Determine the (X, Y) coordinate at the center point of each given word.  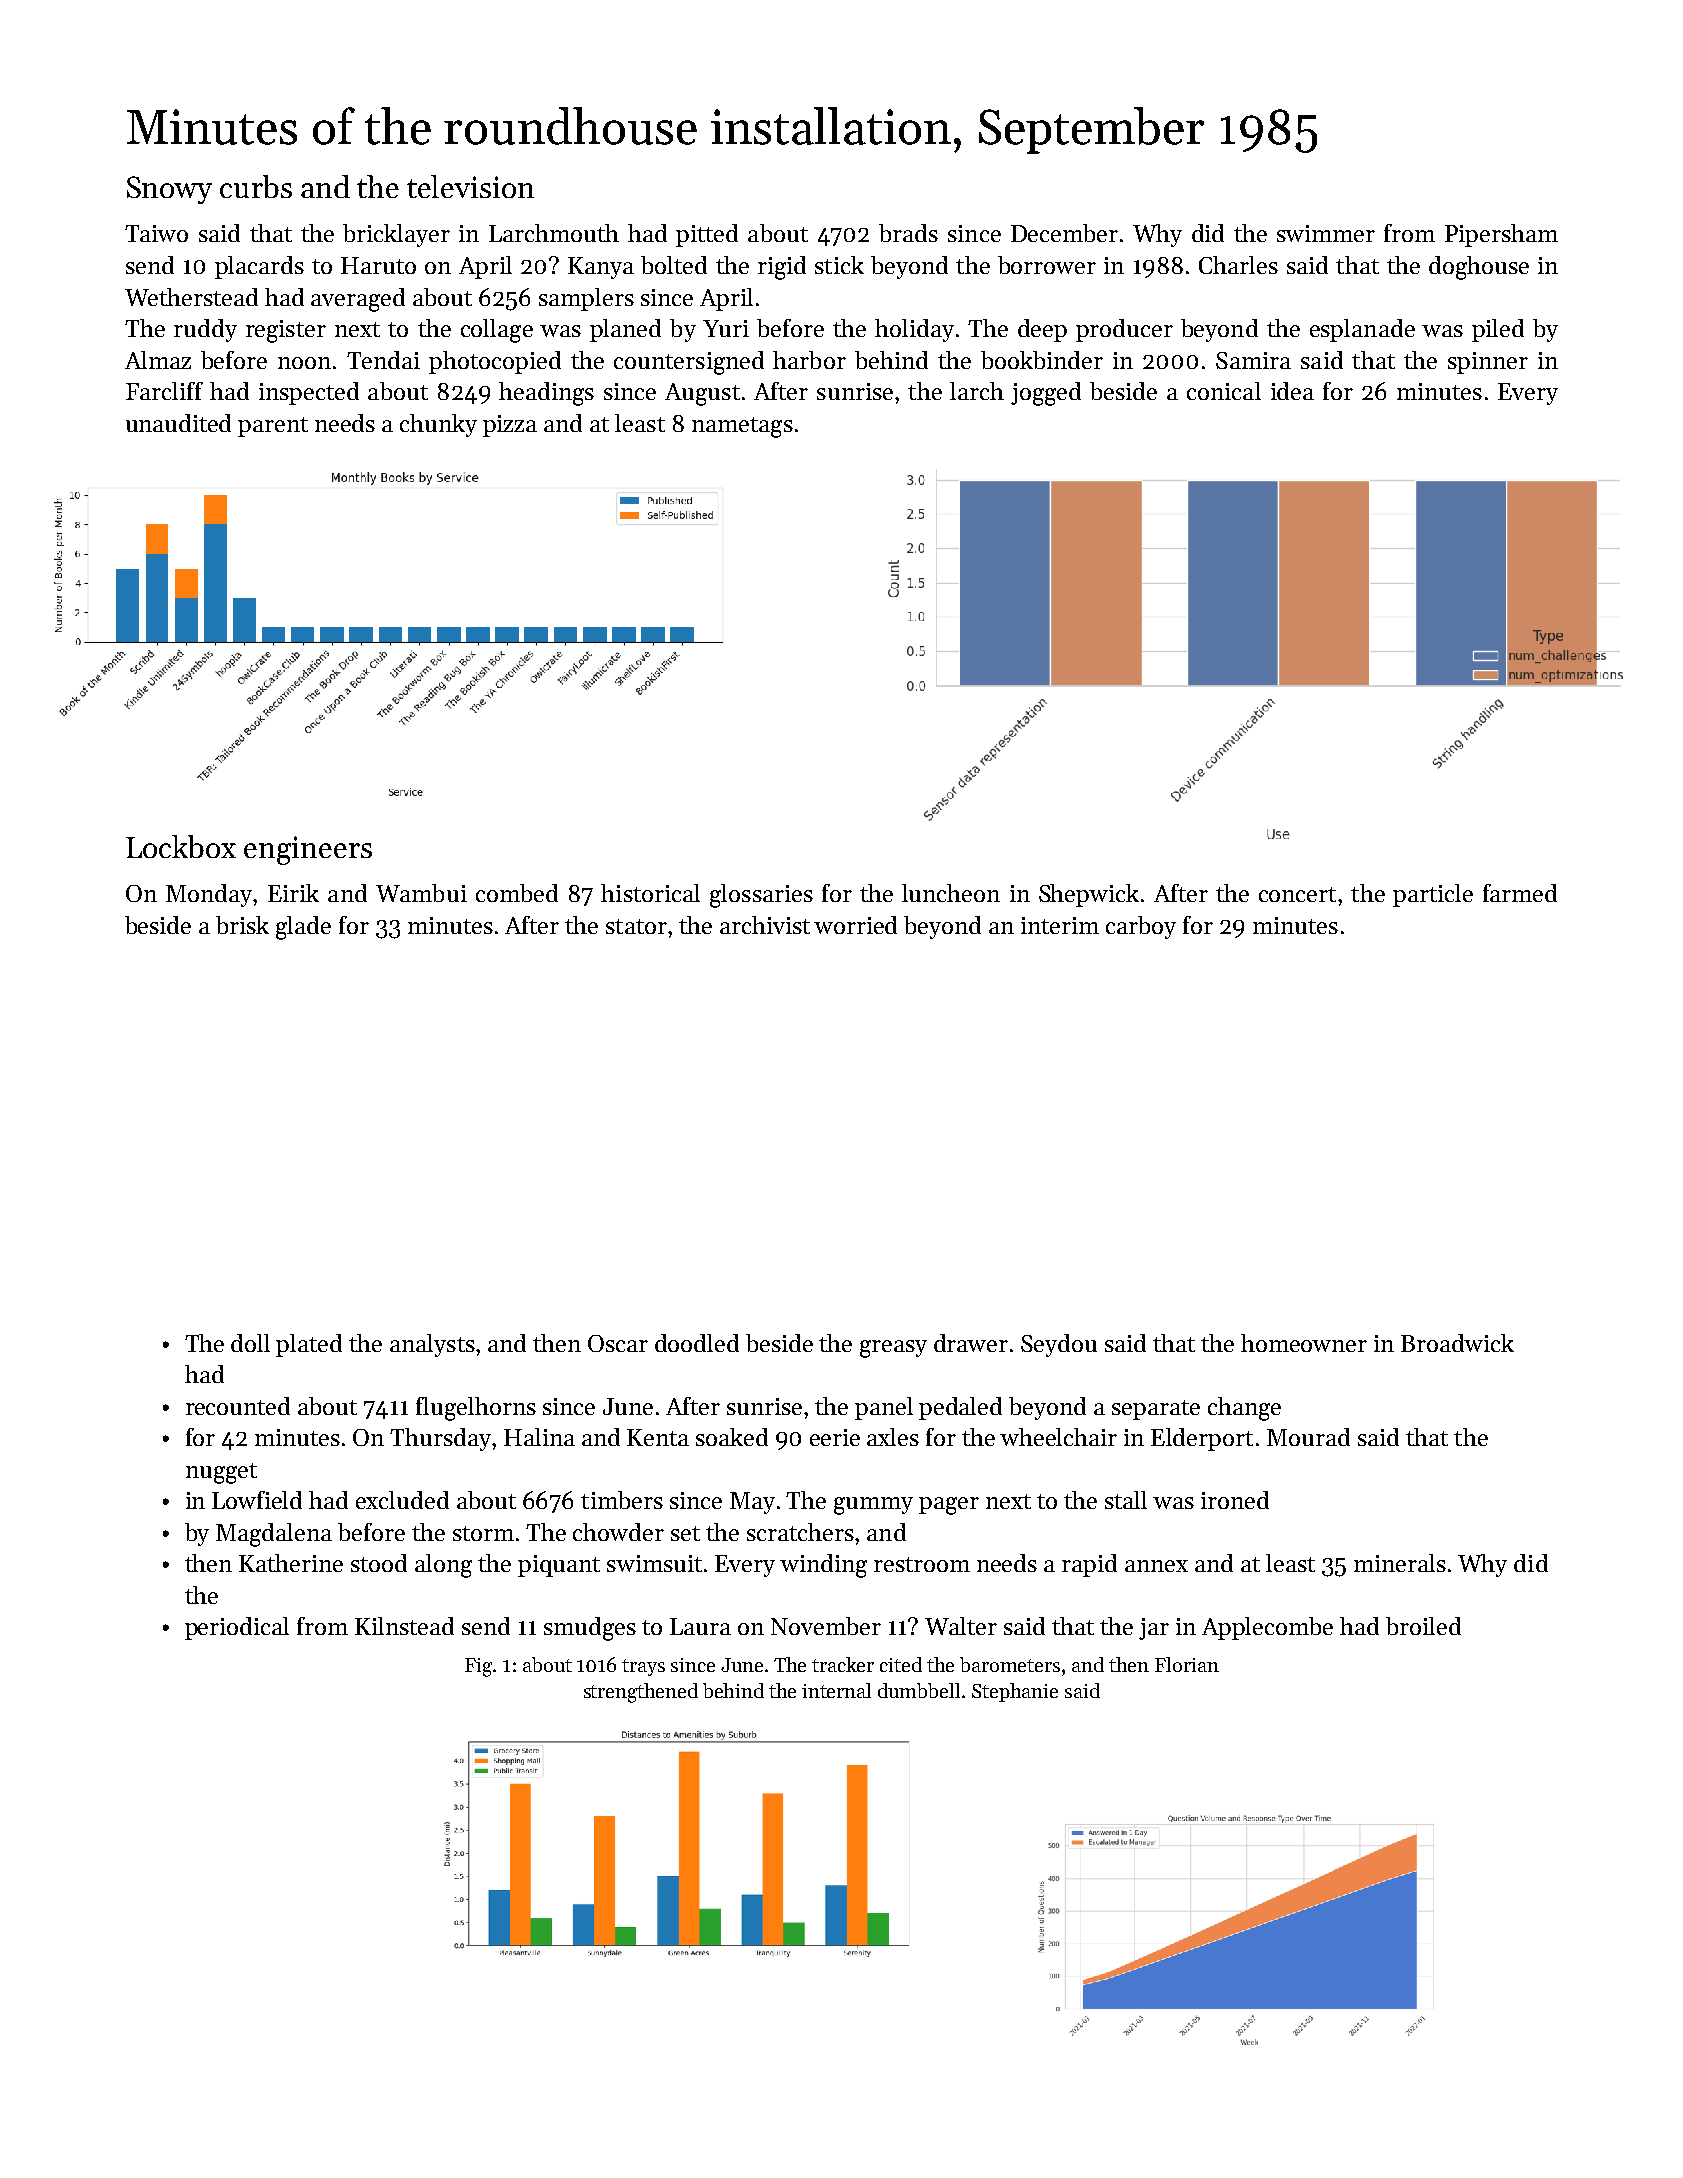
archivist (765, 925)
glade (303, 928)
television (470, 186)
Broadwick (1457, 1343)
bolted (674, 265)
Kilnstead (404, 1626)
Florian (1187, 1664)
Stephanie (1015, 1692)
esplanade (1362, 330)
